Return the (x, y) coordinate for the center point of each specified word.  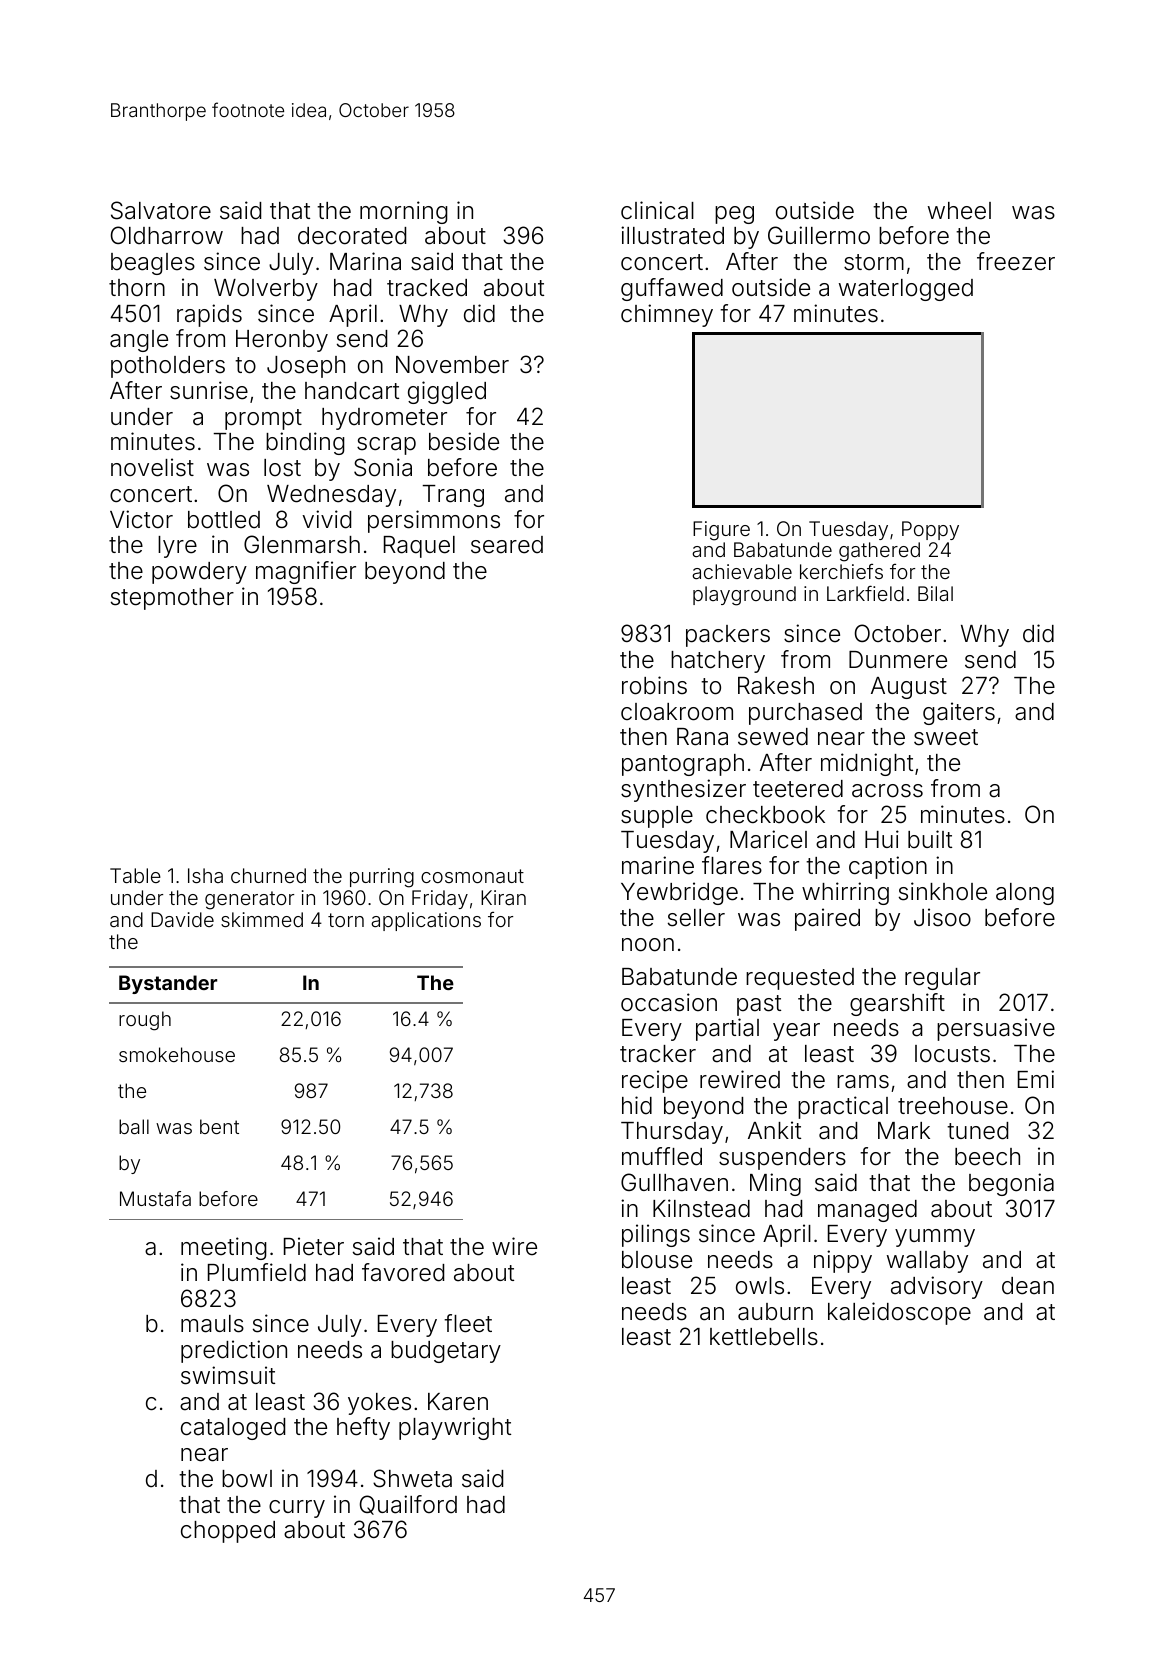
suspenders (782, 1159)
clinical (657, 210)
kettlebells (764, 1337)
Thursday (672, 1133)
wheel (959, 211)
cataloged (233, 1429)
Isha (205, 875)
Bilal (935, 593)
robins (654, 685)
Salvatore (161, 210)
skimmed (262, 919)
